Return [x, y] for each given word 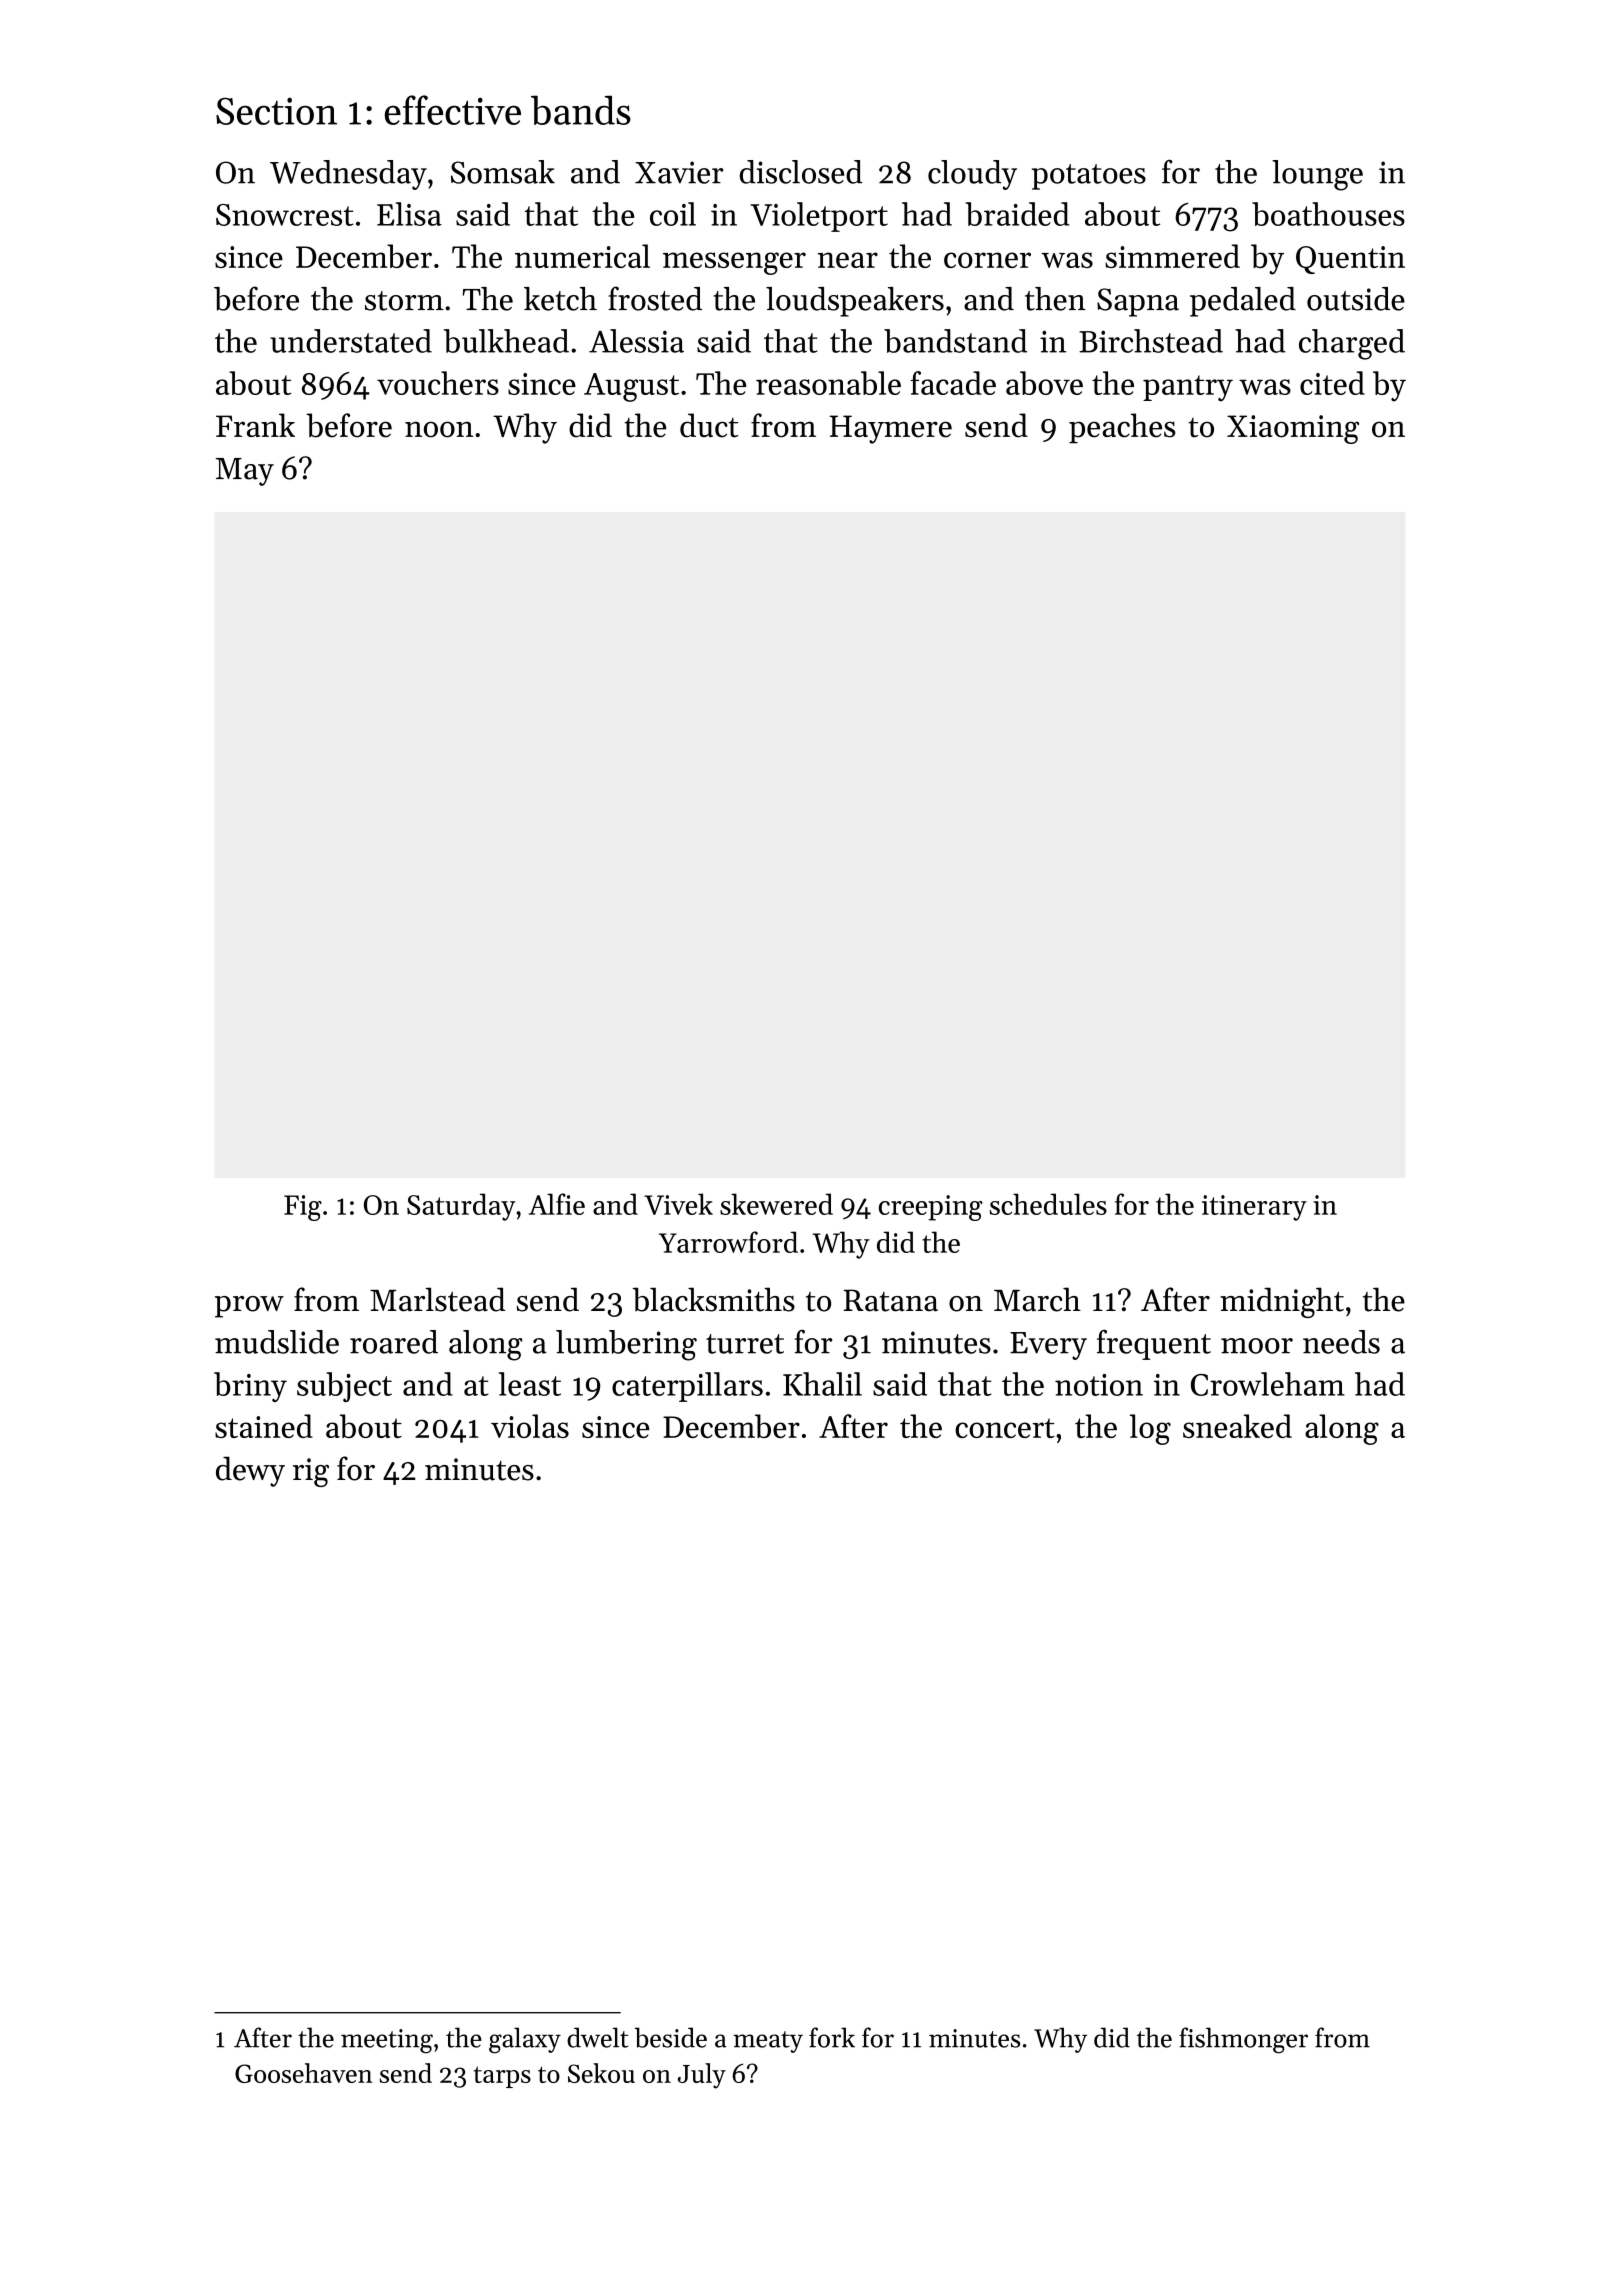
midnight [1282, 1302]
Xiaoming [1293, 429]
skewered [776, 1204]
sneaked [1237, 1426]
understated [351, 341]
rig [311, 1472]
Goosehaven [304, 2073]
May [245, 472]
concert [1005, 1428]
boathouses [1328, 214]
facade [953, 383]
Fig [303, 1208]
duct [709, 425]
